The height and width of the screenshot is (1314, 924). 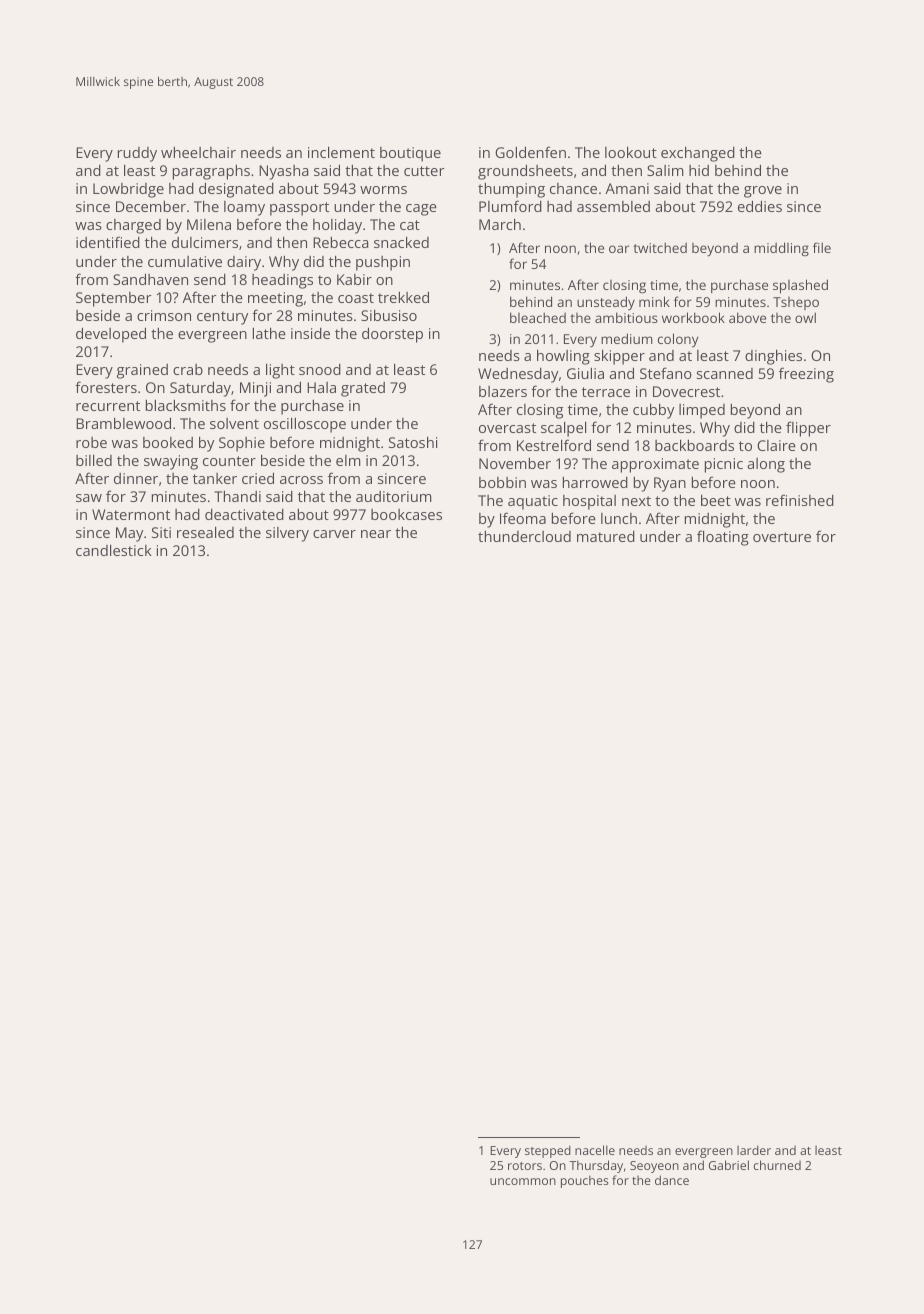 I want to click on overture, so click(x=782, y=537).
